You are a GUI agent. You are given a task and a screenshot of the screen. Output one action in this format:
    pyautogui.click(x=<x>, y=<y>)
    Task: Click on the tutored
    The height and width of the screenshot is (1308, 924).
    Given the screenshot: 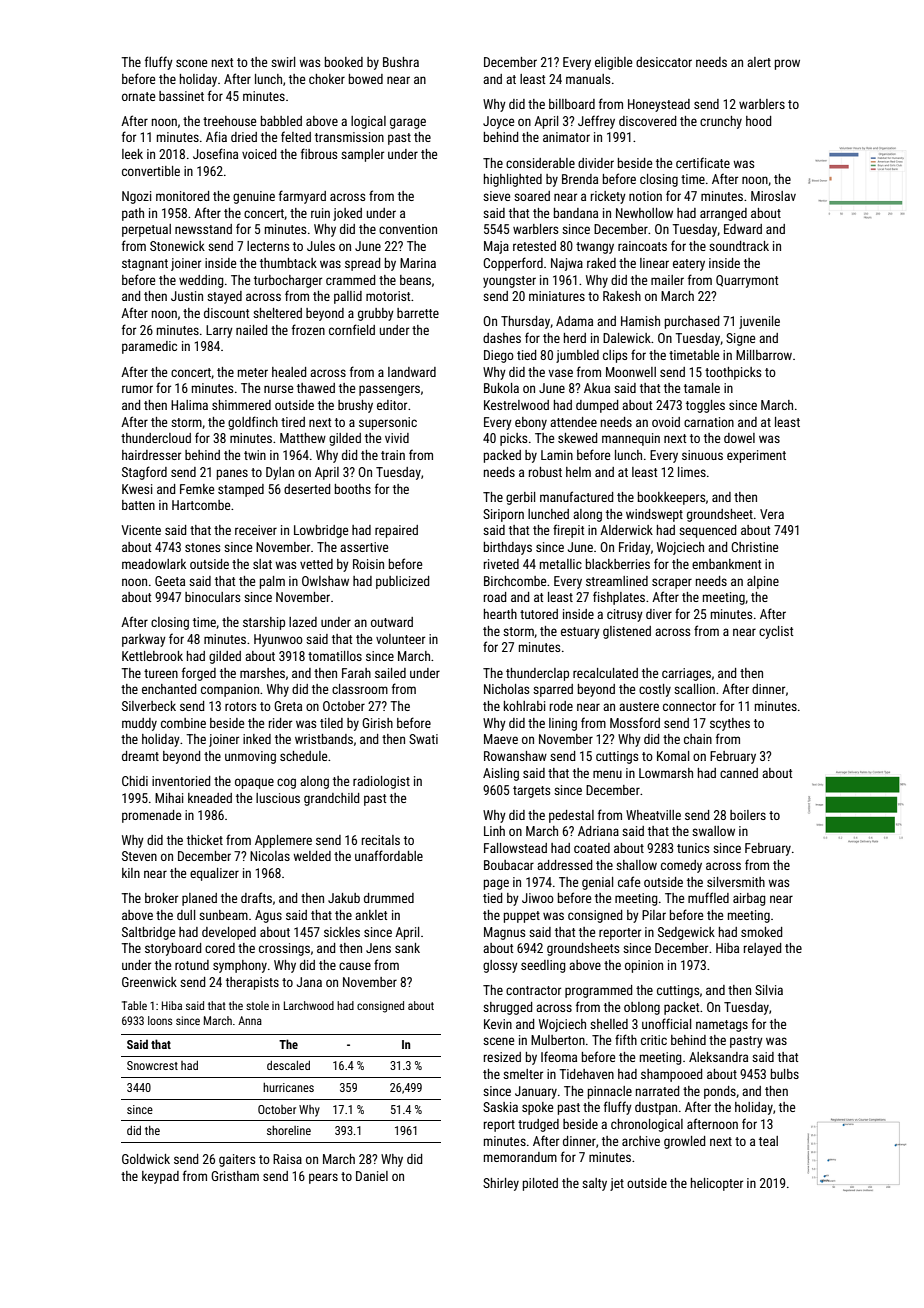 What is the action you would take?
    pyautogui.click(x=539, y=614)
